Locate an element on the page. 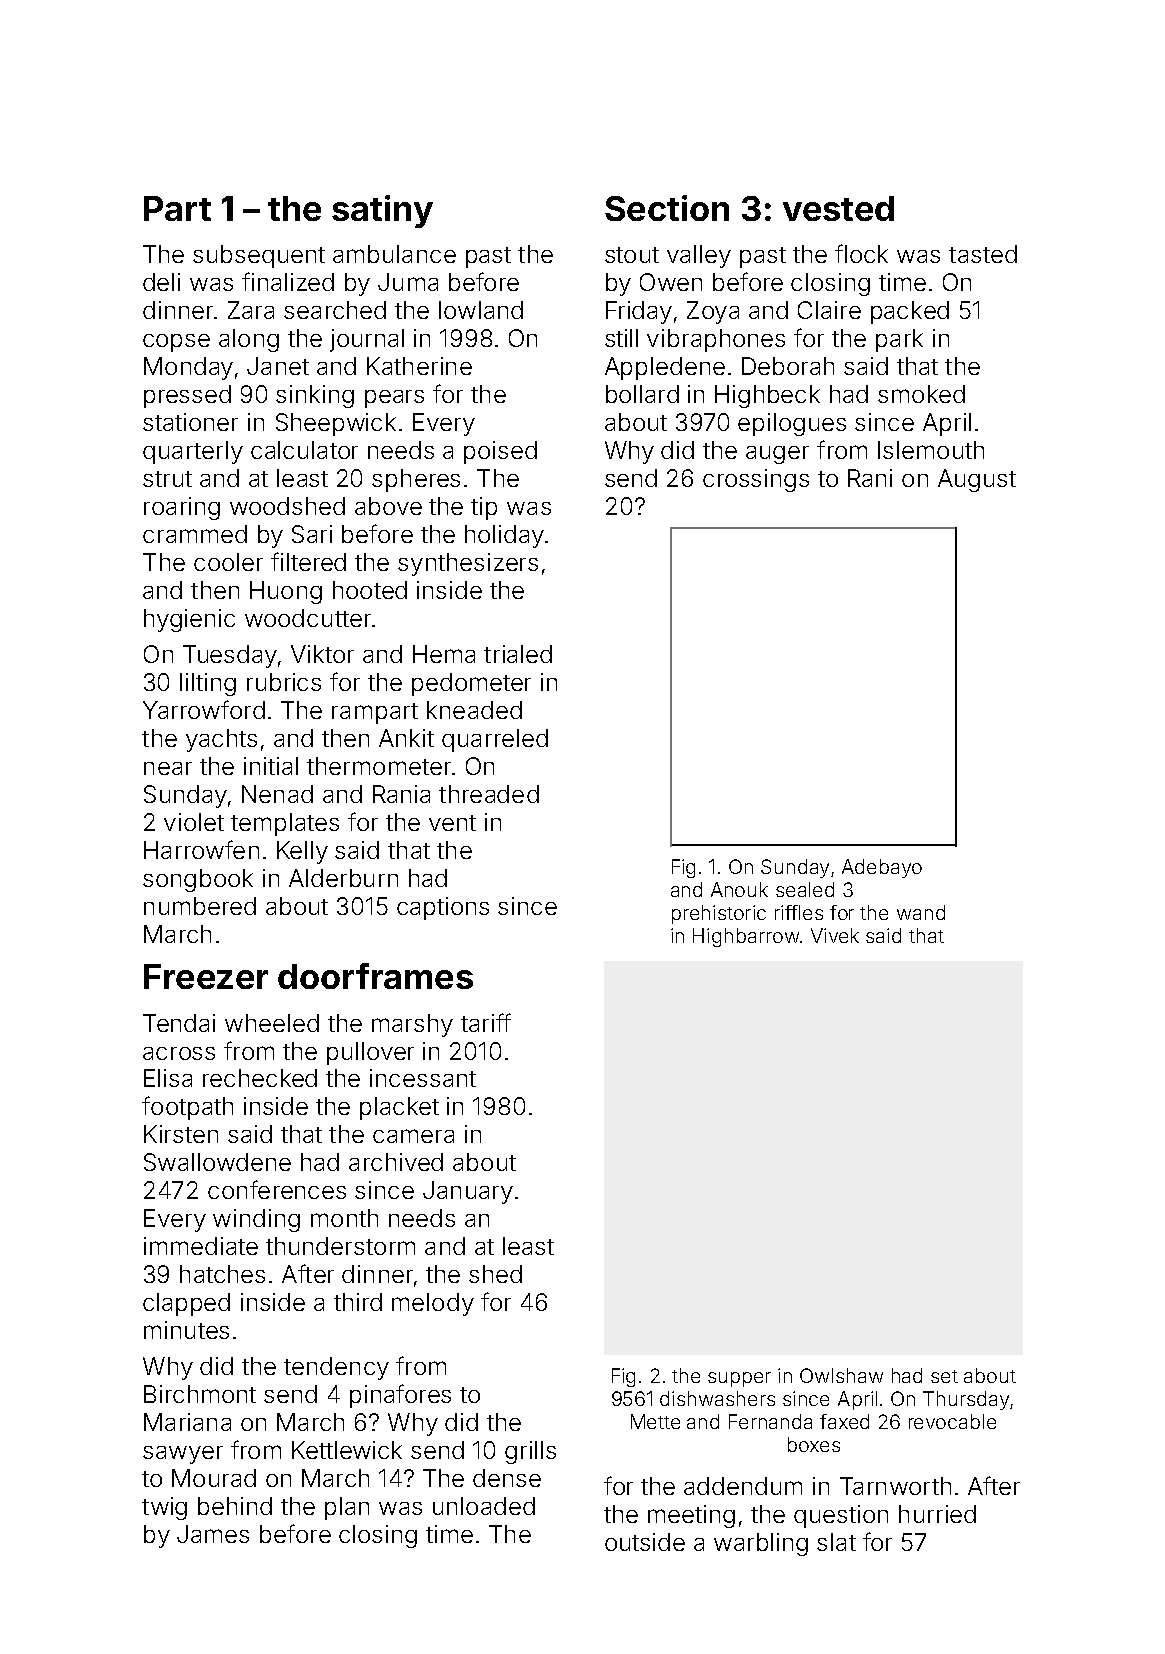 The width and height of the page is (1165, 1654). tip is located at coordinates (484, 508).
